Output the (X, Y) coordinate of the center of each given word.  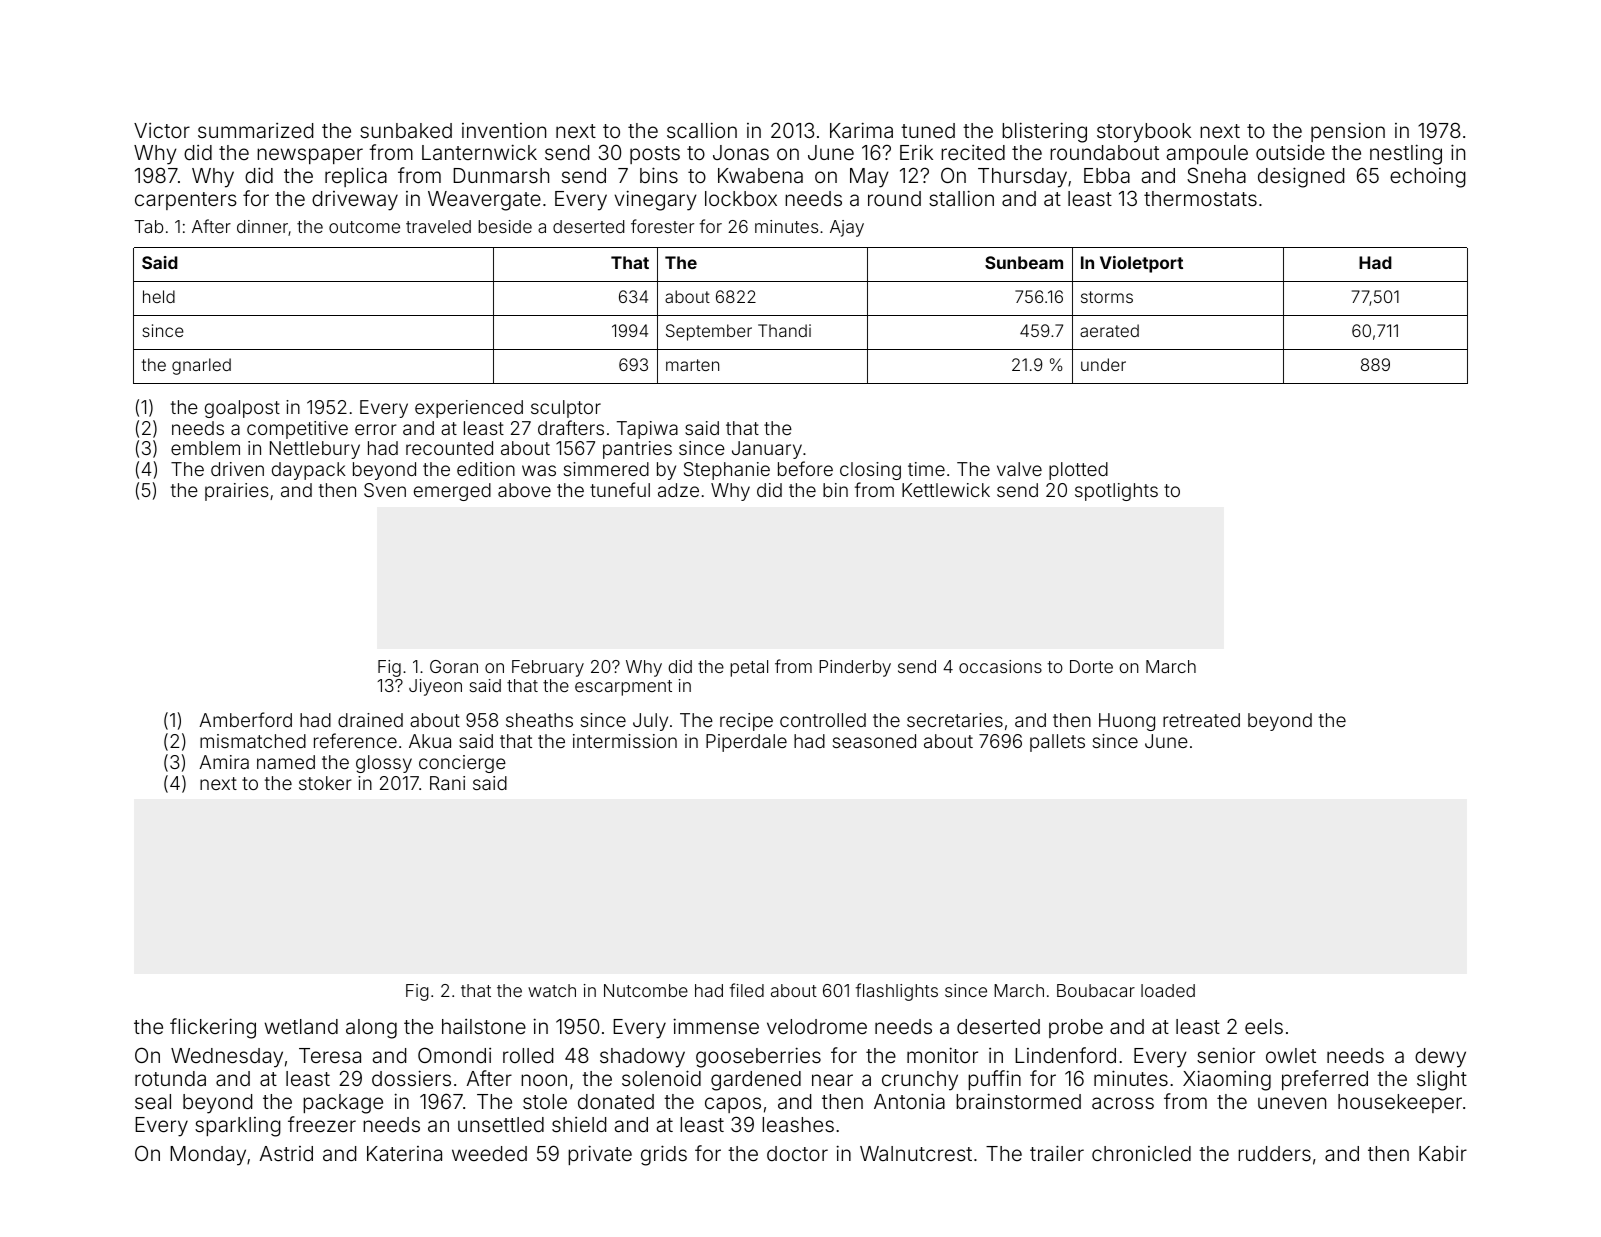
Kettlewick (946, 490)
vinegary (655, 200)
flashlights (897, 992)
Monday (208, 1156)
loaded (1168, 990)
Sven (385, 490)
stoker (325, 783)
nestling (1406, 154)
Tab (148, 226)
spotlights (1116, 492)
